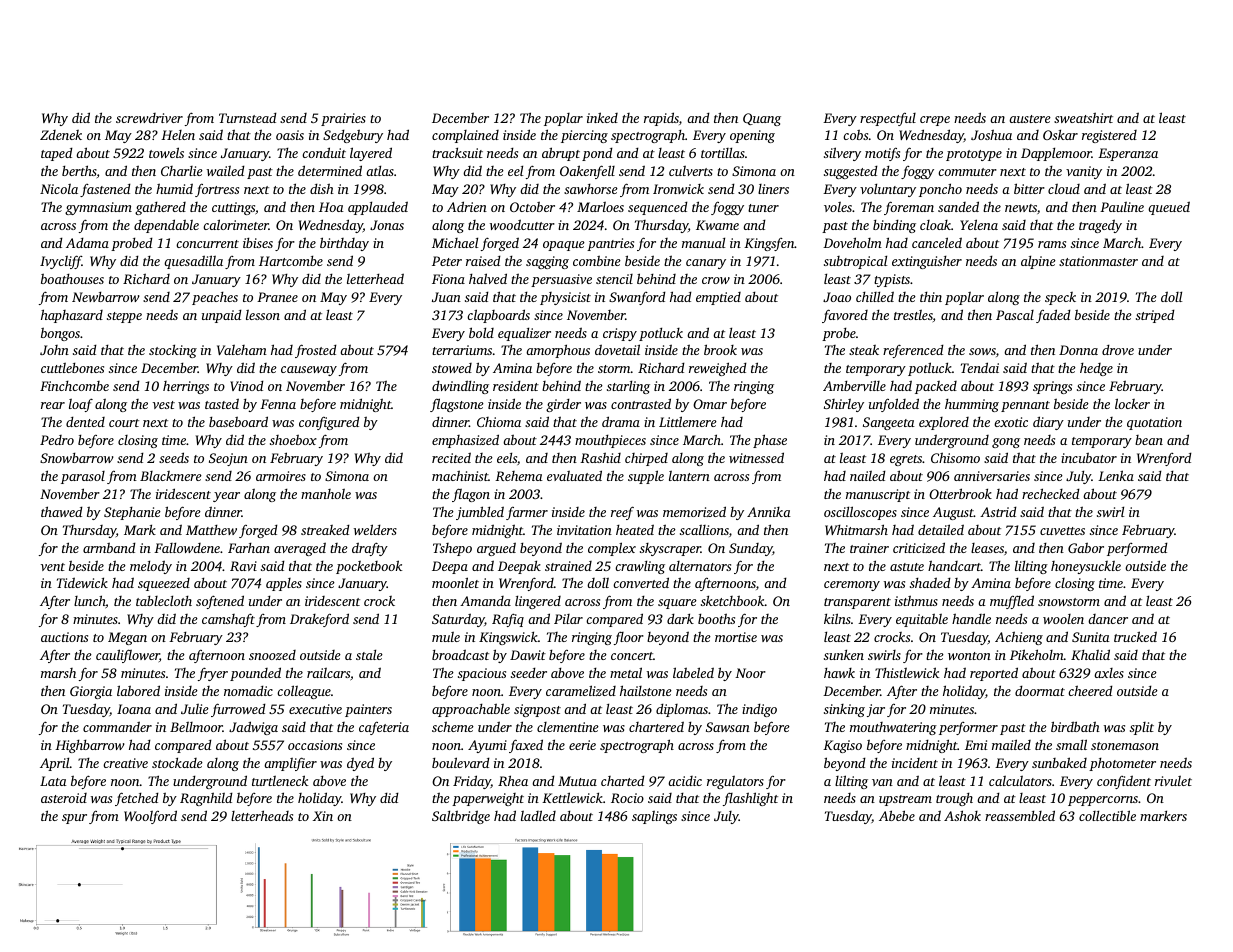  Describe the element at coordinates (1137, 549) in the screenshot. I see `performed` at that location.
